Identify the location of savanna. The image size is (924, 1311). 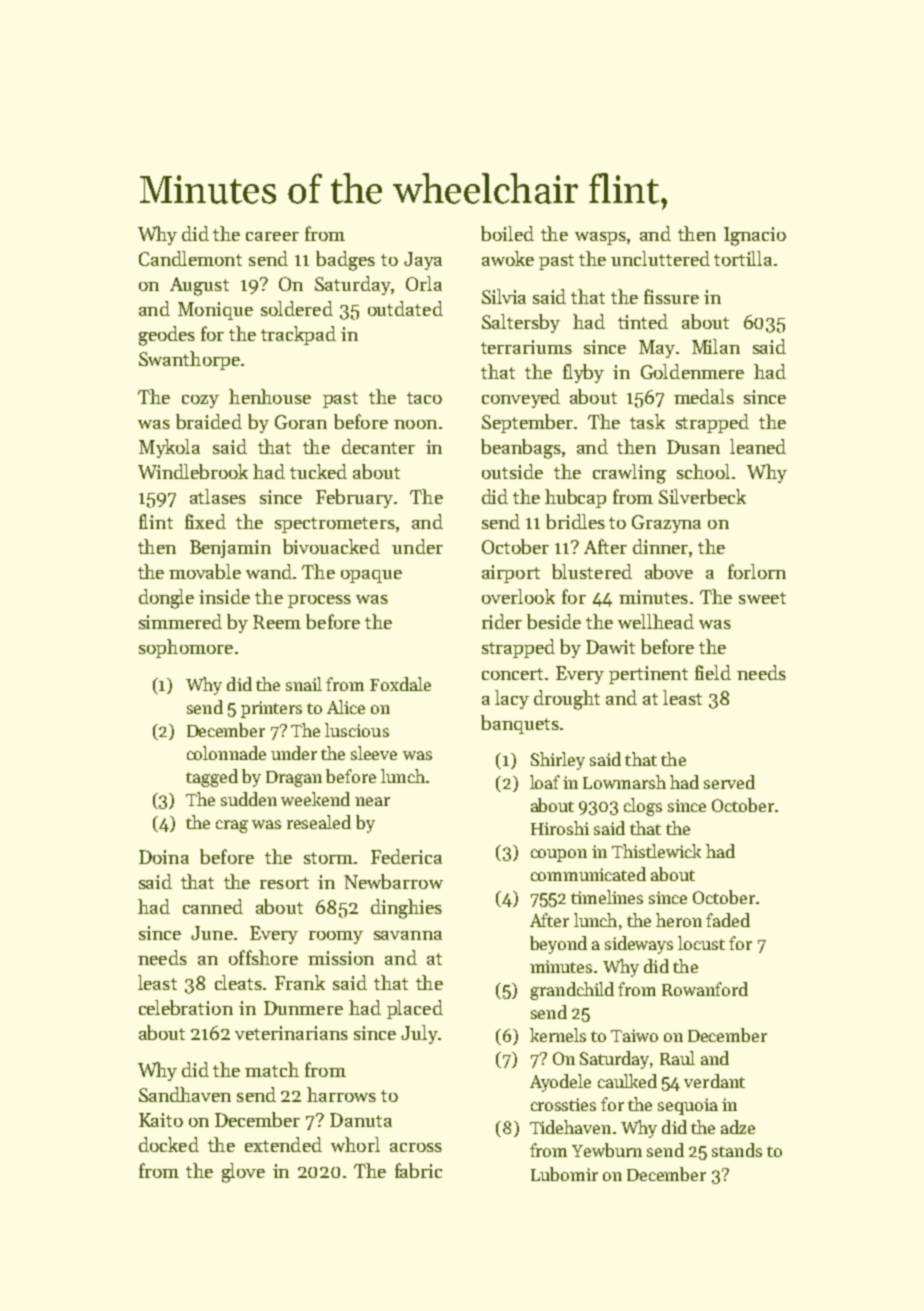
(408, 935).
